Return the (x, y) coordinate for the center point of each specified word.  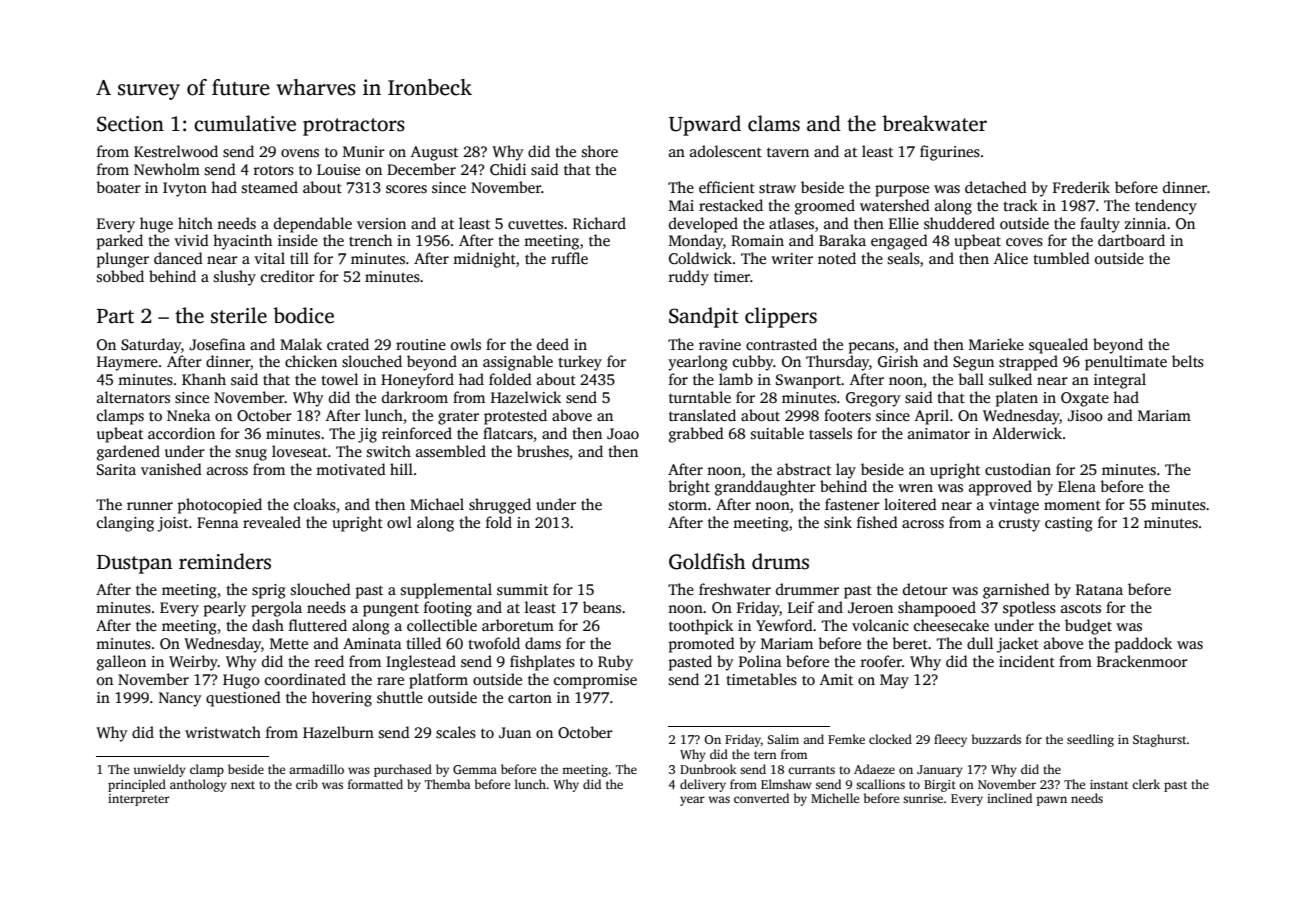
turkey (580, 363)
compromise (595, 681)
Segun (973, 363)
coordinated (305, 679)
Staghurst (1160, 740)
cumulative (245, 123)
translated (702, 415)
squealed (1058, 346)
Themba (447, 784)
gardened (128, 453)
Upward (705, 125)
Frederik (1081, 187)
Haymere (127, 363)
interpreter (139, 800)
